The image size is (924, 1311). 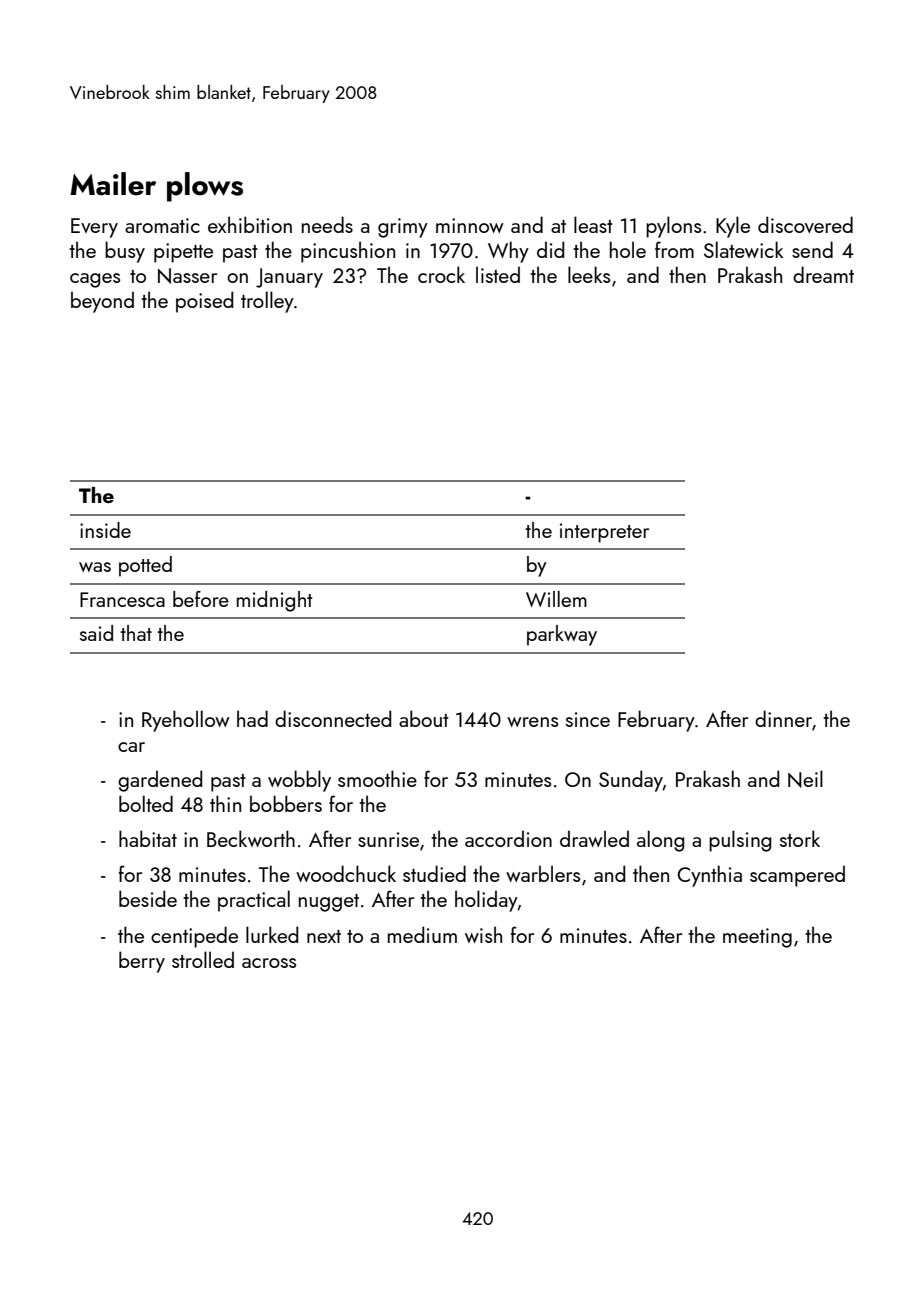 What do you see at coordinates (148, 898) in the screenshot?
I see `beside` at bounding box center [148, 898].
